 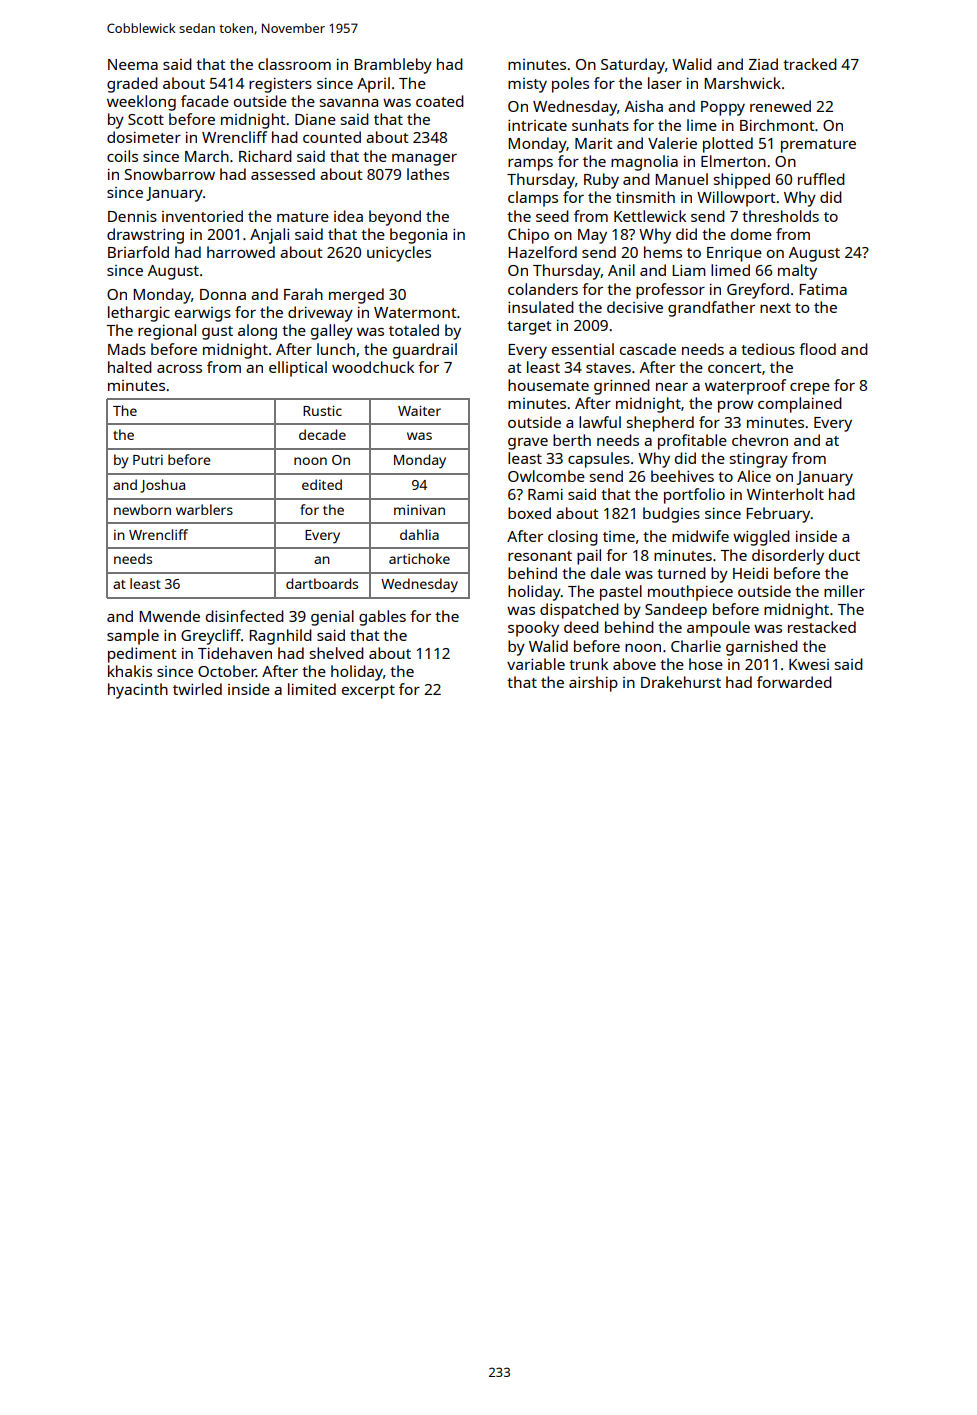 What do you see at coordinates (672, 387) in the screenshot?
I see `near` at bounding box center [672, 387].
